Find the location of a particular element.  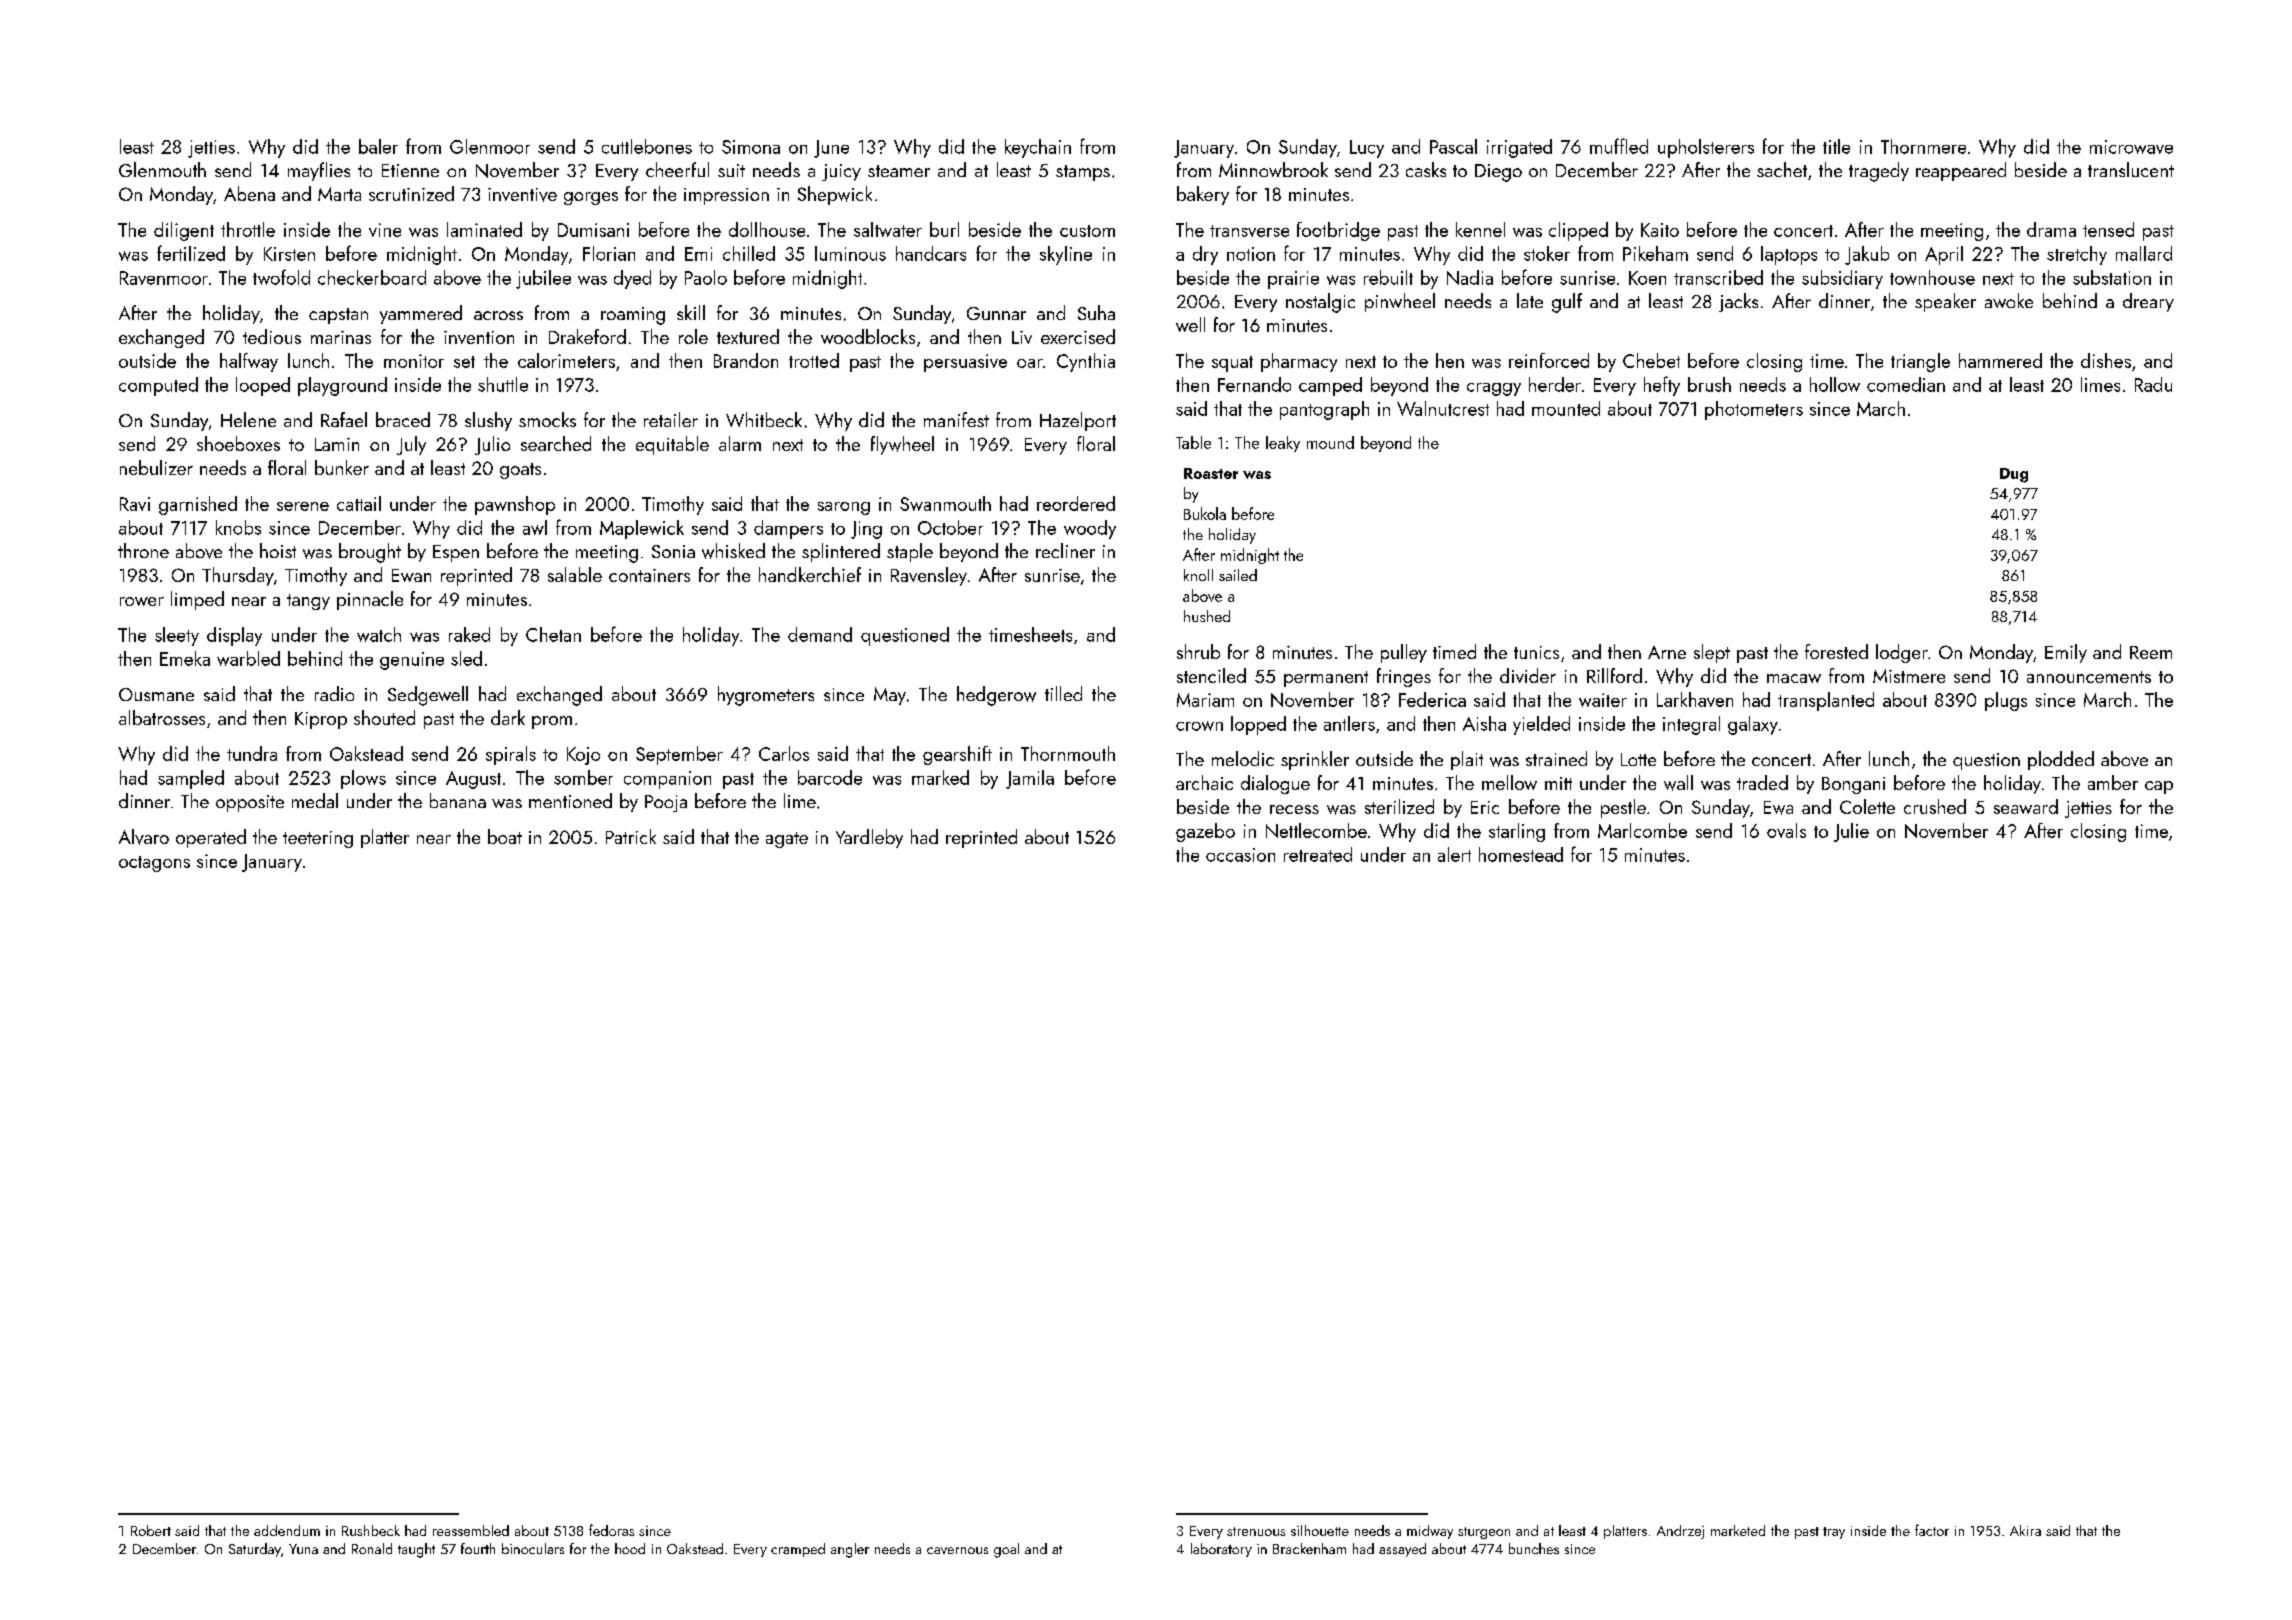

occasion is located at coordinates (1240, 855).
